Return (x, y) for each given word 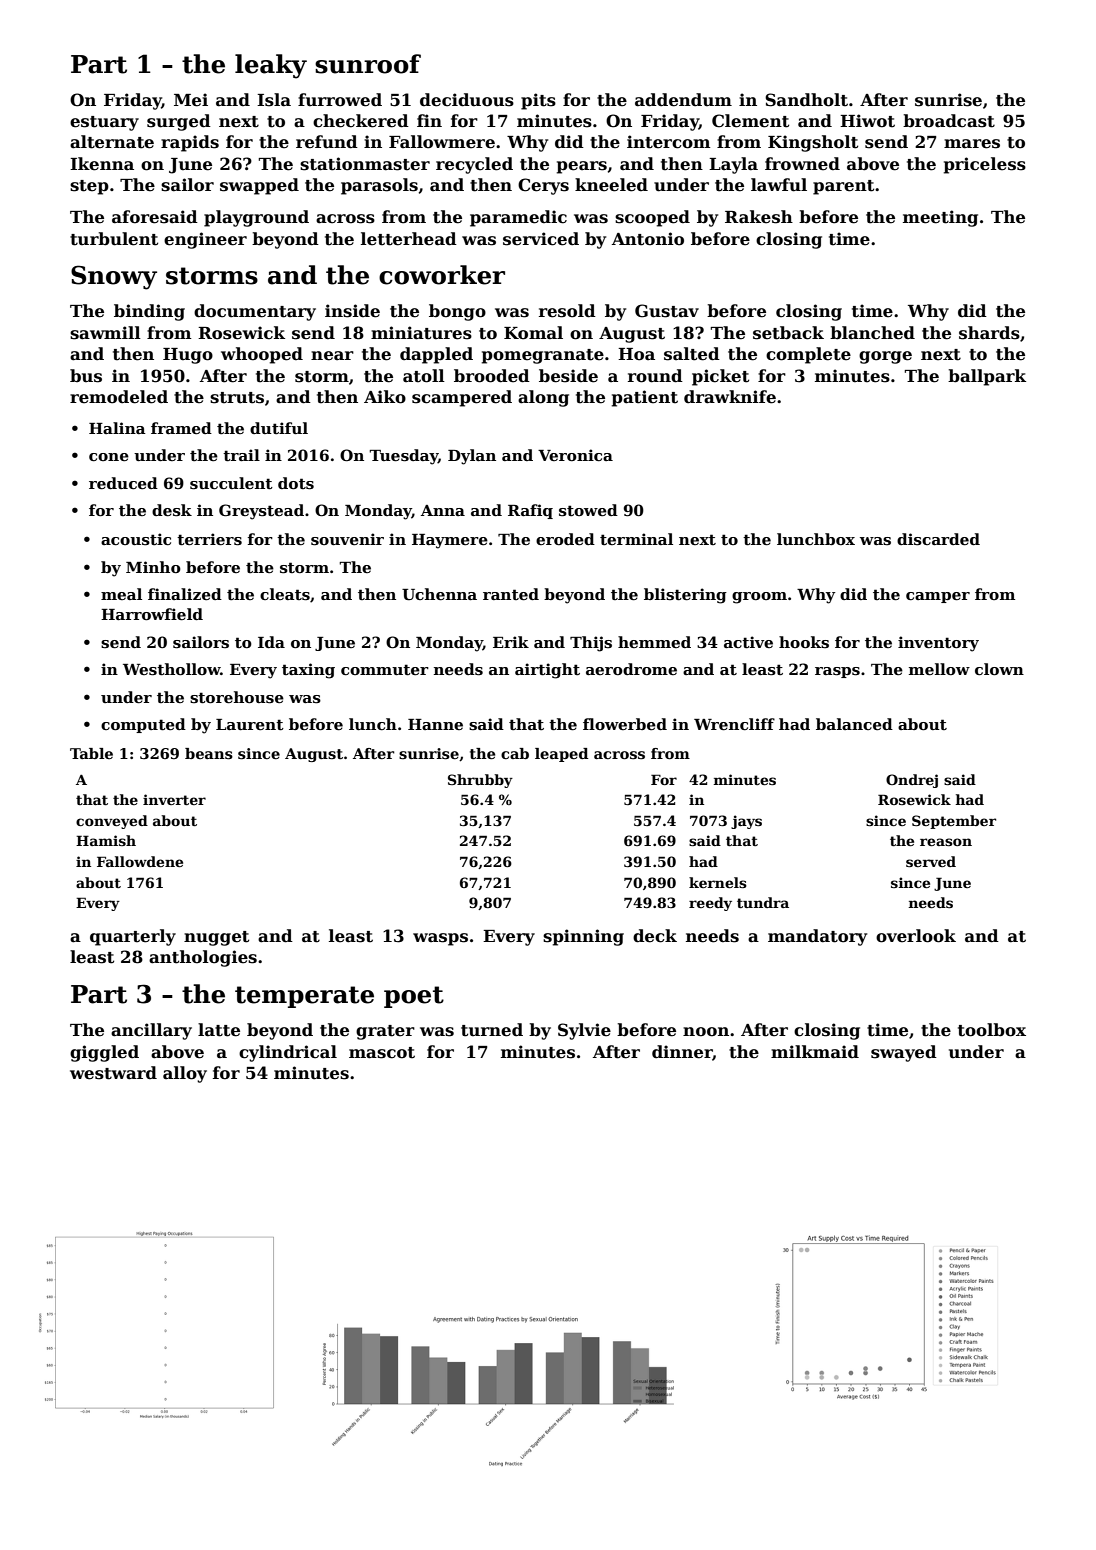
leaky (271, 66)
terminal (636, 539)
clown (999, 669)
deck (655, 936)
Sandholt (806, 100)
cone (109, 457)
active (748, 642)
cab (515, 753)
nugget (216, 938)
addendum (683, 100)
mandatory (817, 937)
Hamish (106, 840)
